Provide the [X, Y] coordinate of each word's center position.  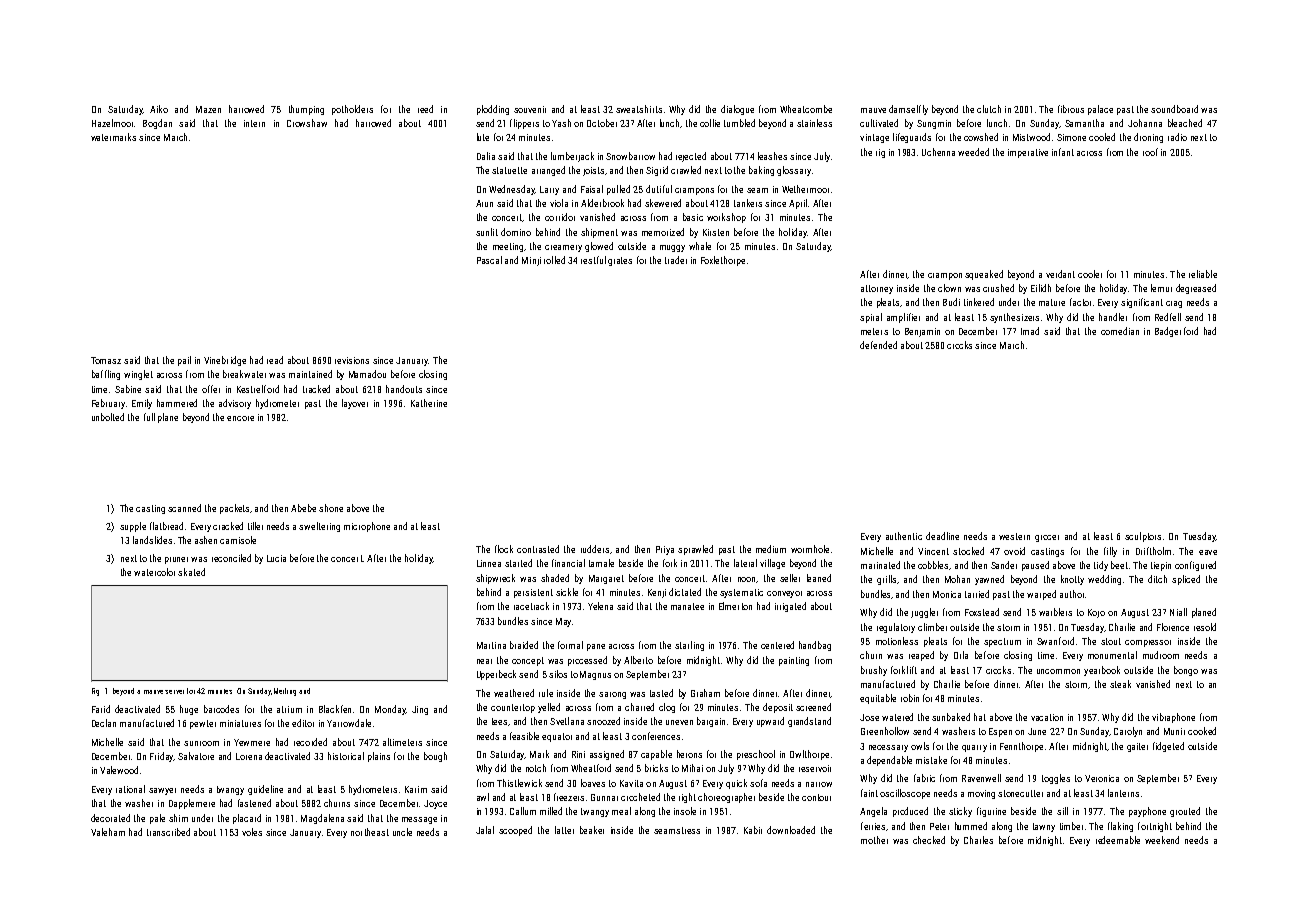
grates [620, 261]
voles [252, 832]
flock [504, 549]
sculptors [1143, 537]
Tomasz [106, 360]
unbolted [108, 417]
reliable [1203, 274]
